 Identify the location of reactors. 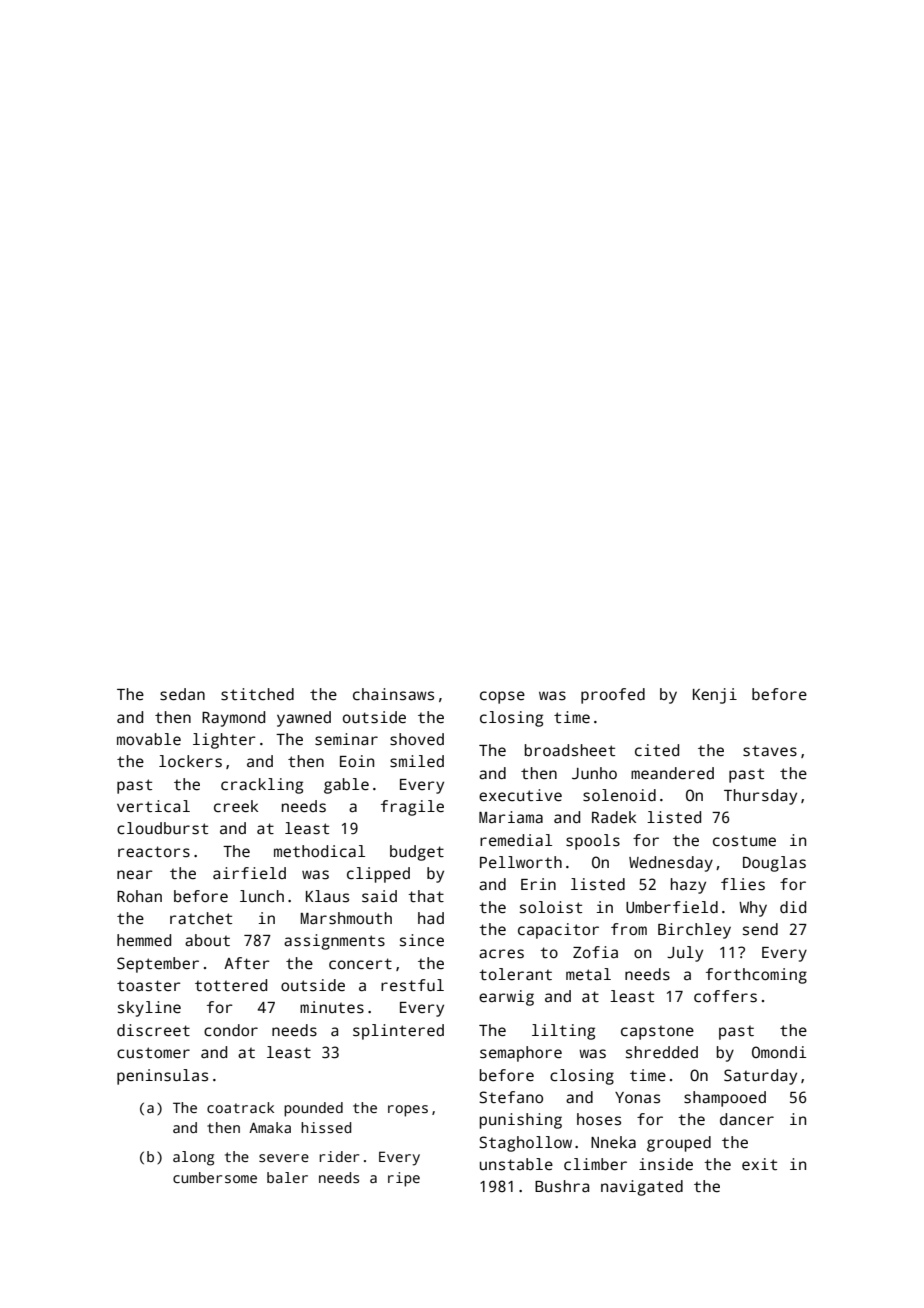
(154, 852).
